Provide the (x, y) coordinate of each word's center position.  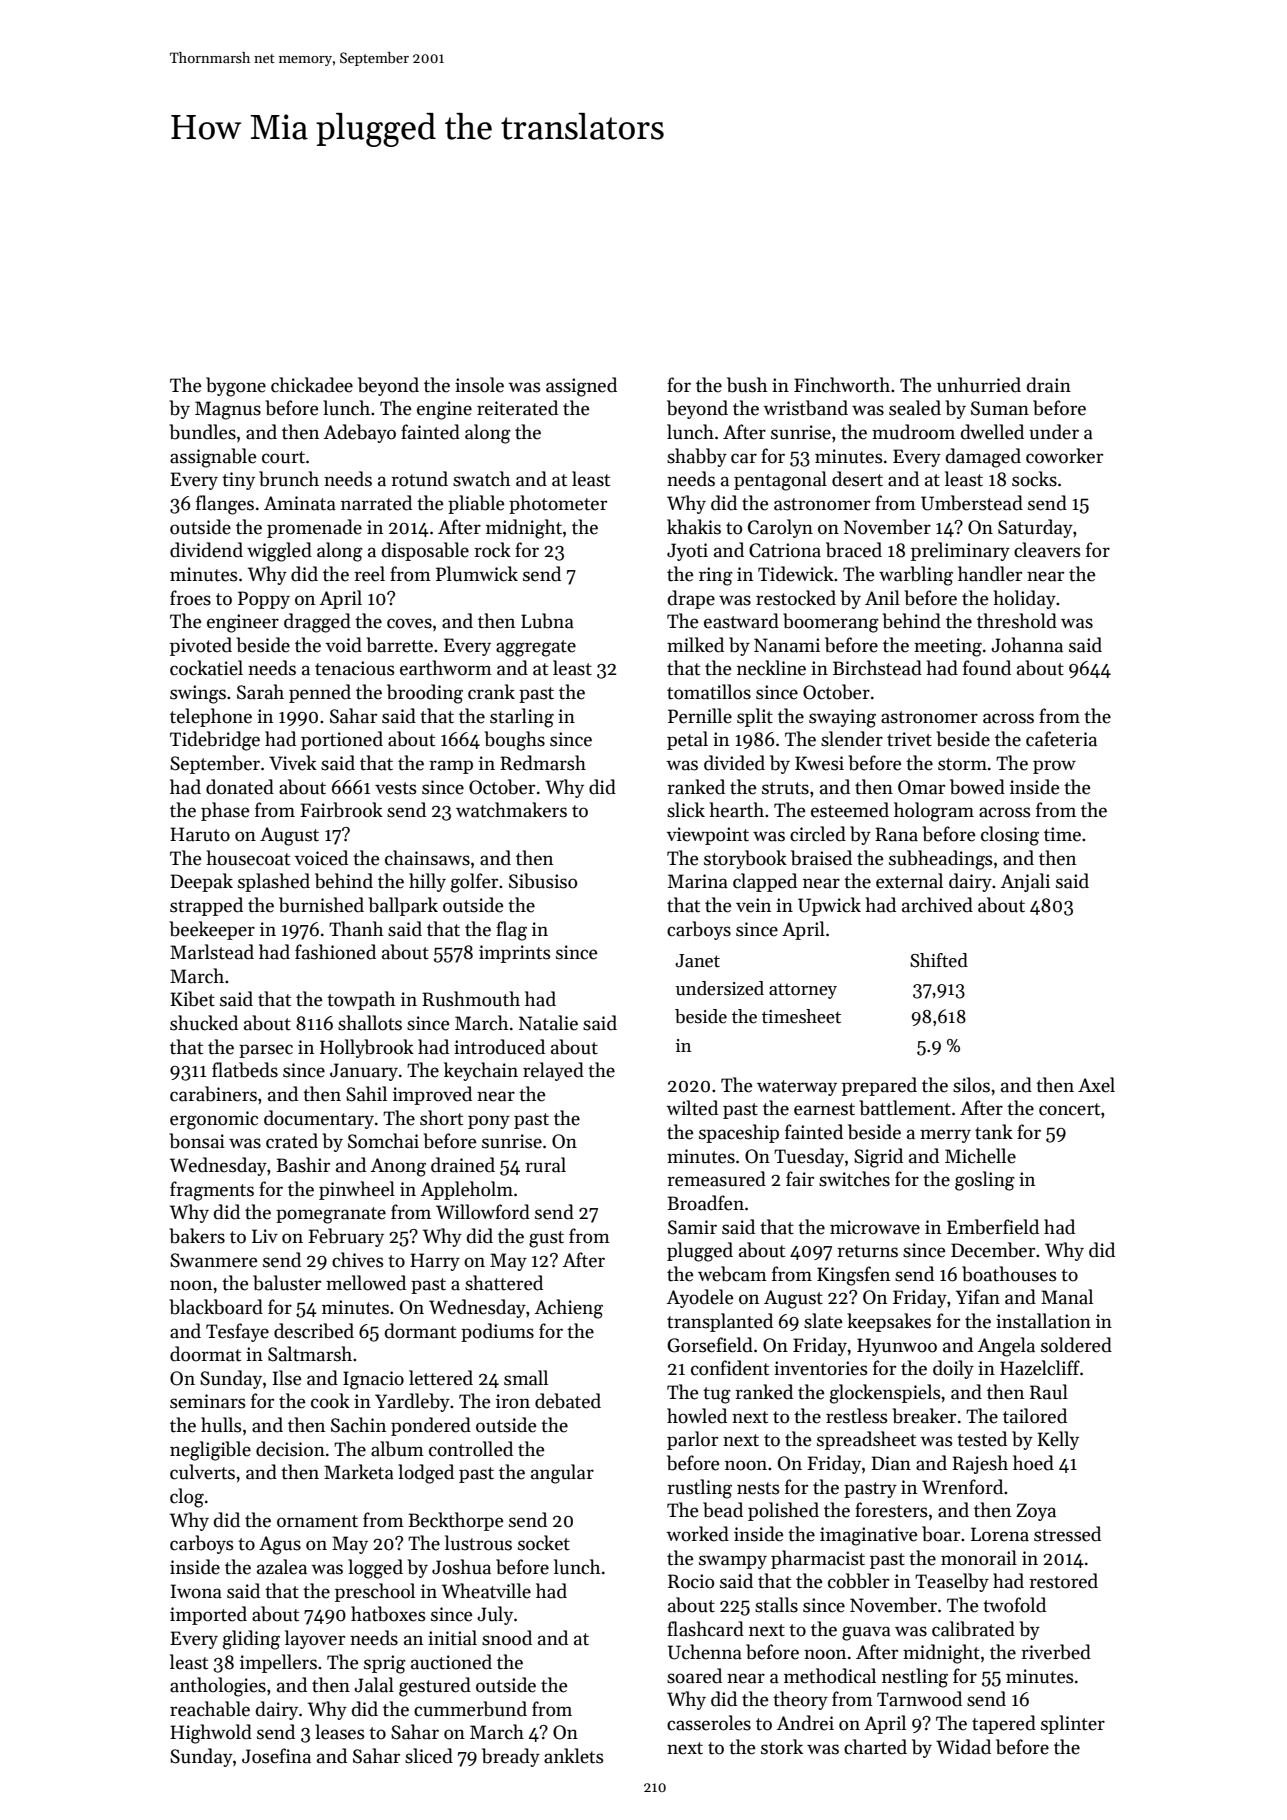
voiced (321, 858)
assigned (581, 387)
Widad (963, 1747)
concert (1069, 1109)
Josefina (276, 1756)
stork (782, 1747)
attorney (803, 991)
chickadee (312, 385)
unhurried (979, 385)
